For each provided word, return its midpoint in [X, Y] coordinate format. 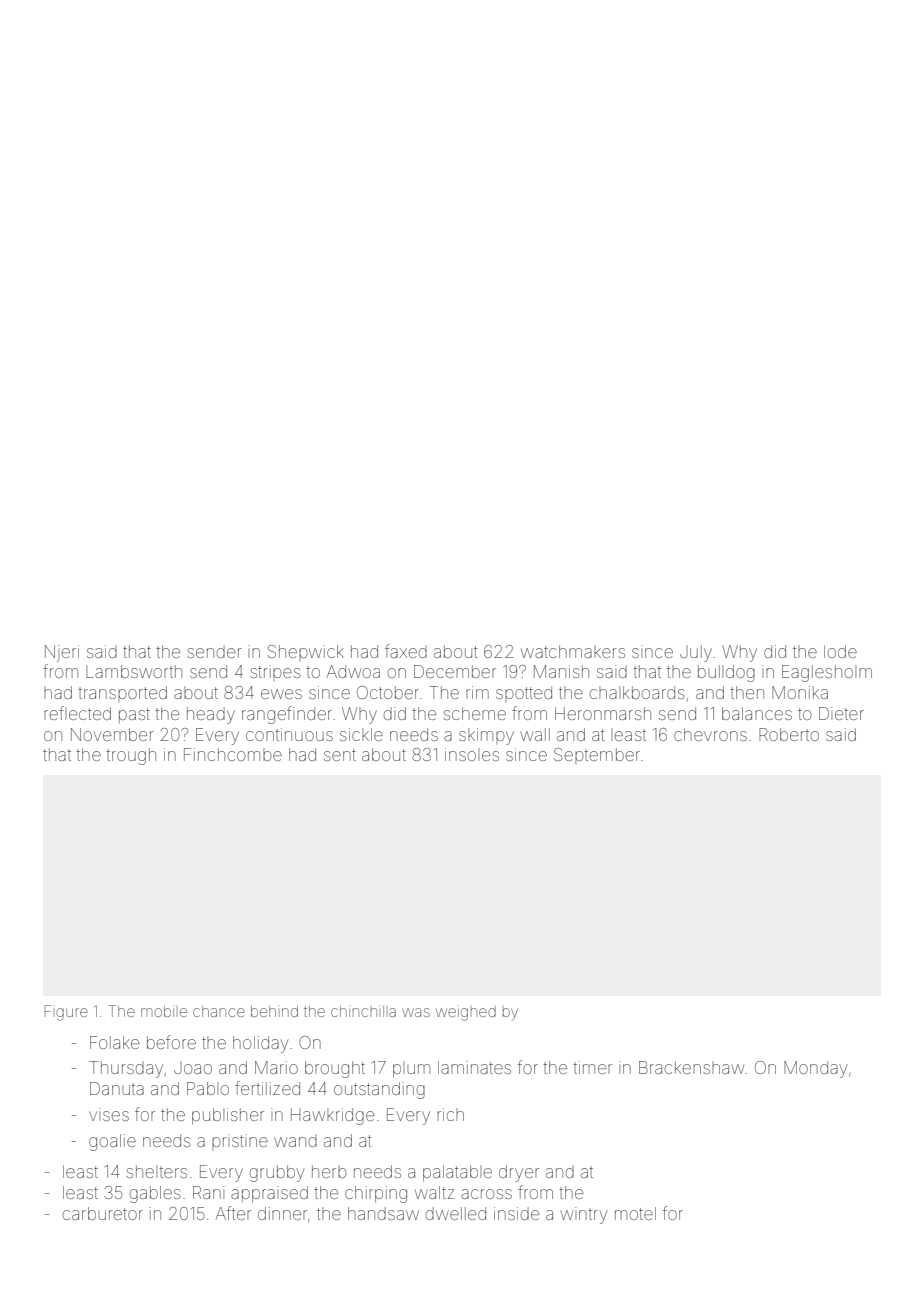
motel [635, 1213]
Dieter [841, 713]
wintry [583, 1215]
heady [211, 715]
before [171, 1042]
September [597, 756]
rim [477, 692]
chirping [376, 1194]
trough [131, 756]
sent [340, 755]
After [233, 1213]
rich [450, 1114]
